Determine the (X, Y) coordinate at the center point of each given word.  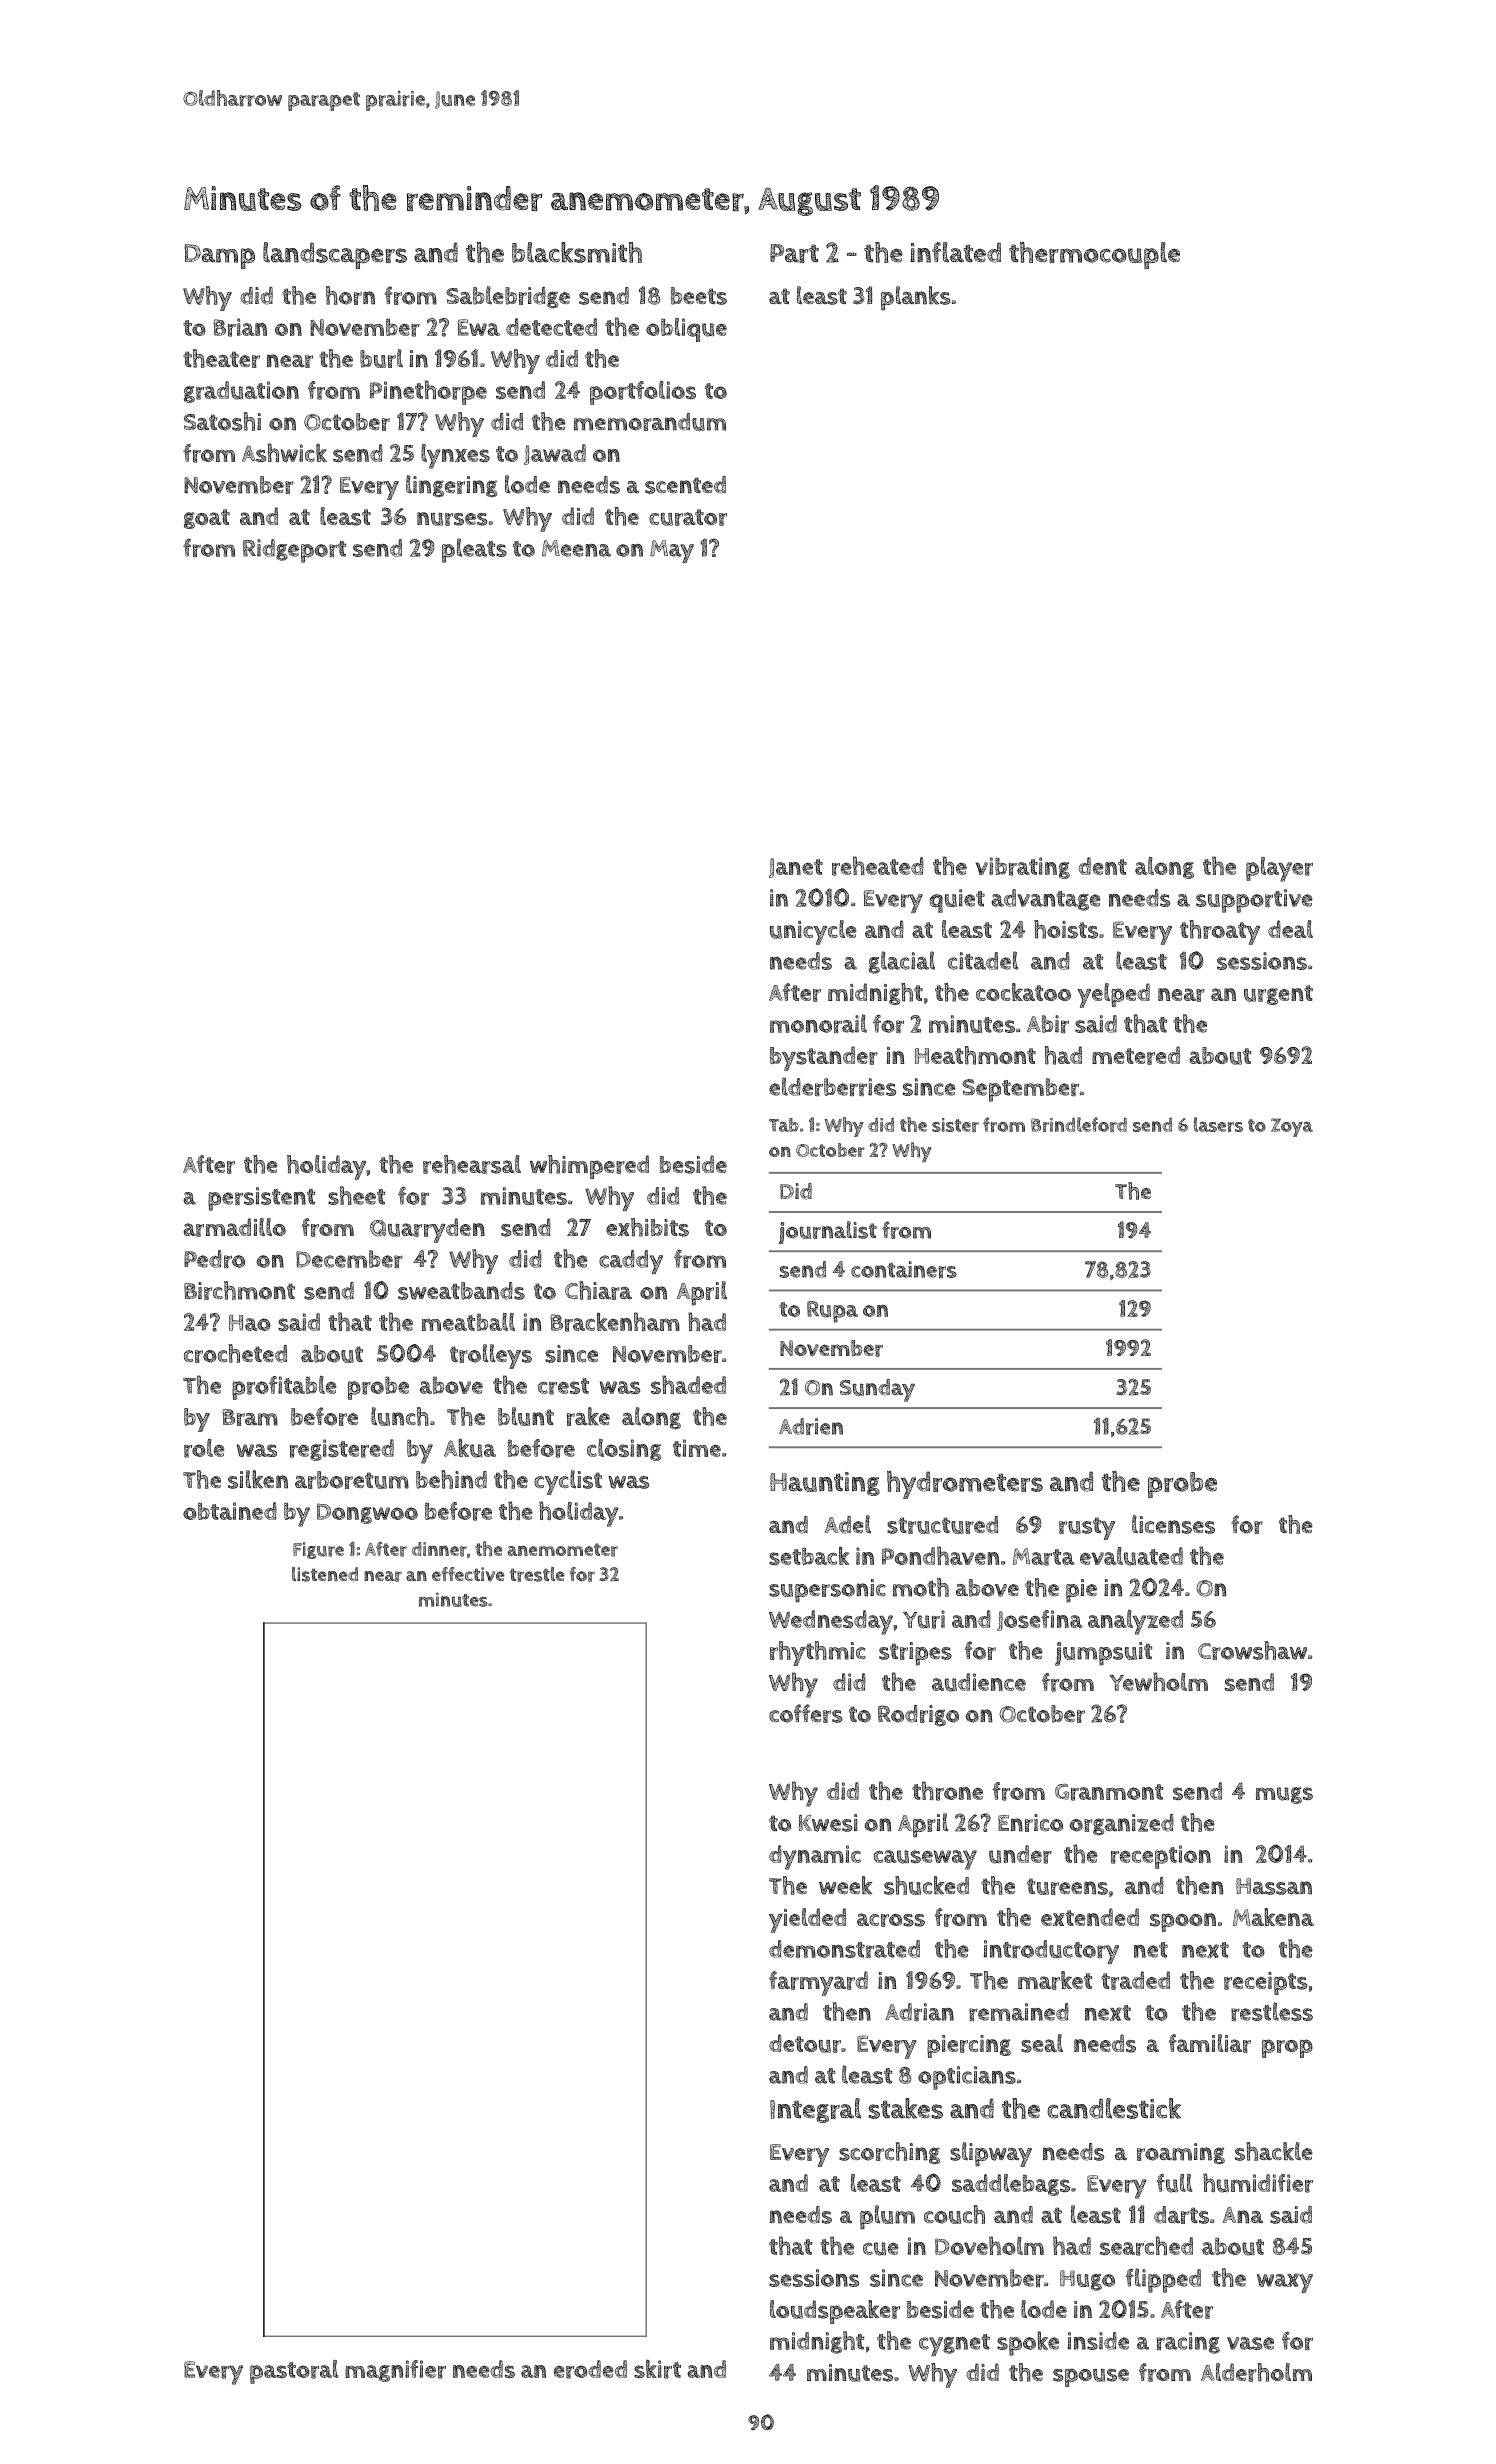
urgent (1278, 995)
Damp (219, 256)
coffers (805, 1713)
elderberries (832, 1086)
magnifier (395, 2371)
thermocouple (1094, 255)
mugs (1284, 1795)
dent (1102, 866)
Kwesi (828, 1823)
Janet (796, 868)
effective (468, 1574)
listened (325, 1574)
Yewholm (1159, 1681)
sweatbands (461, 1291)
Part (794, 253)
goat (207, 519)
